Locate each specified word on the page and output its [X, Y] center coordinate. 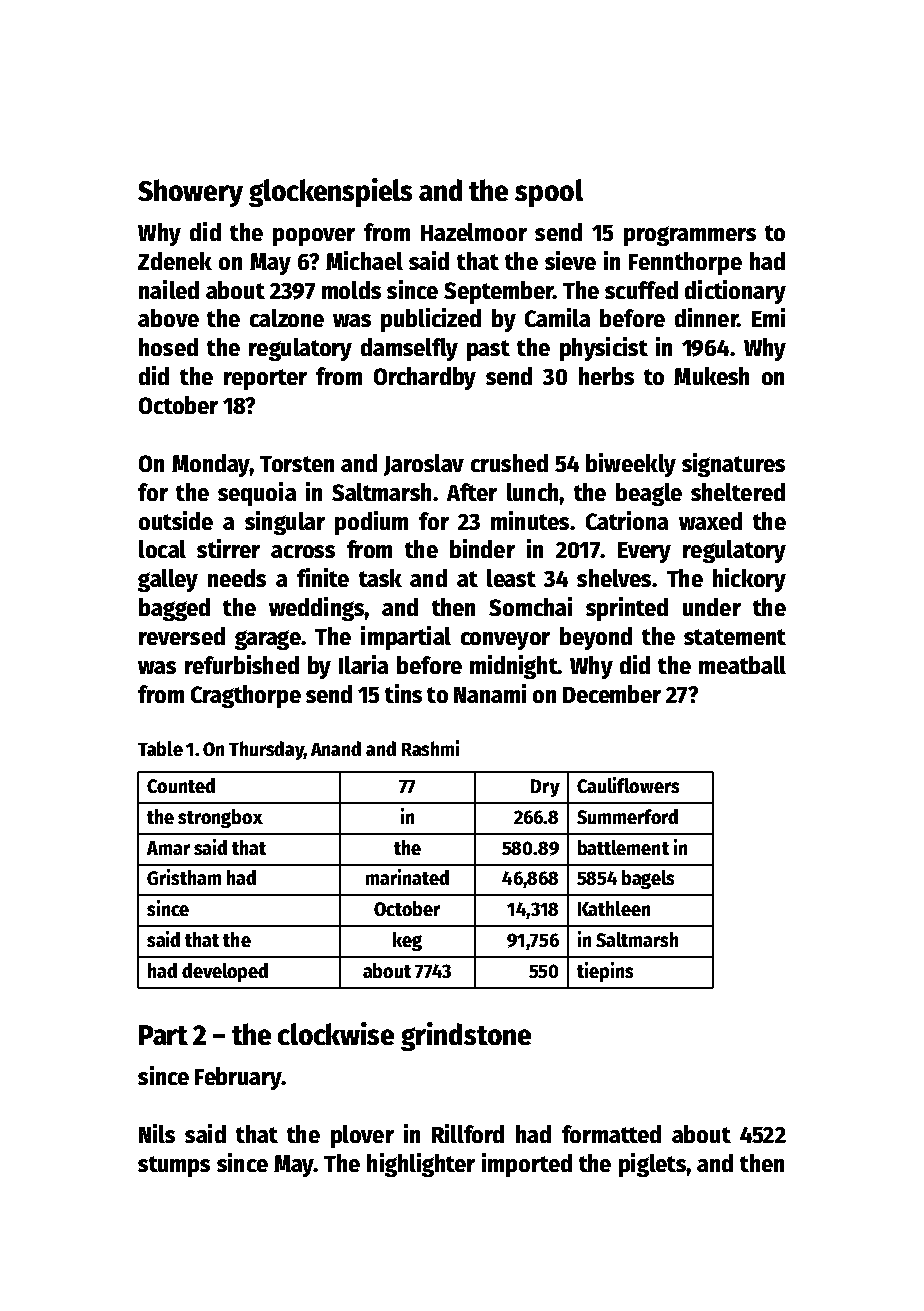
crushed [509, 463]
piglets [652, 1165]
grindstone [466, 1036]
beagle [649, 494]
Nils [157, 1133]
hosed [168, 347]
